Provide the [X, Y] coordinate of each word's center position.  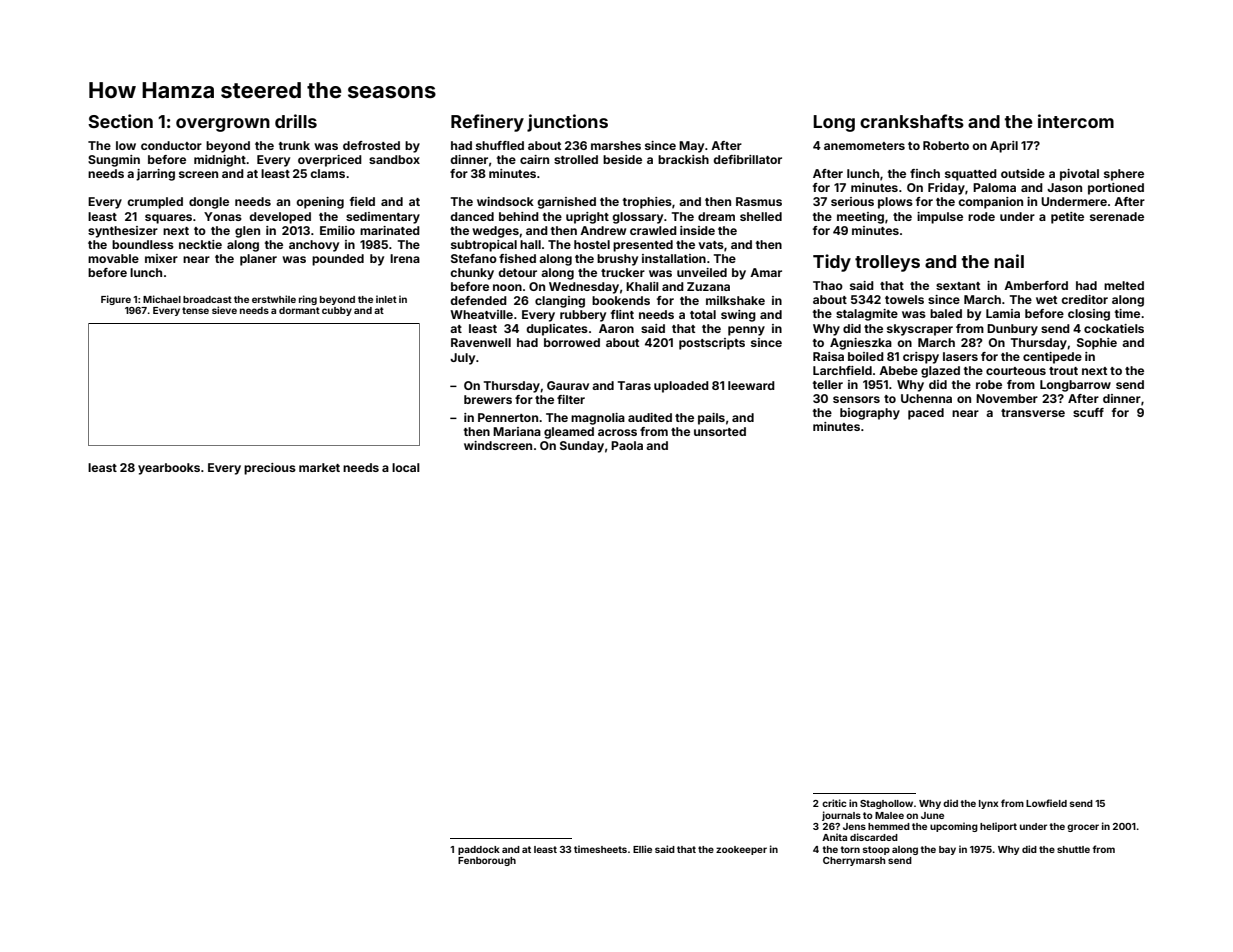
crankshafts [912, 121]
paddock [479, 850]
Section [120, 121]
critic [834, 803]
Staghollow [886, 804]
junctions [567, 123]
